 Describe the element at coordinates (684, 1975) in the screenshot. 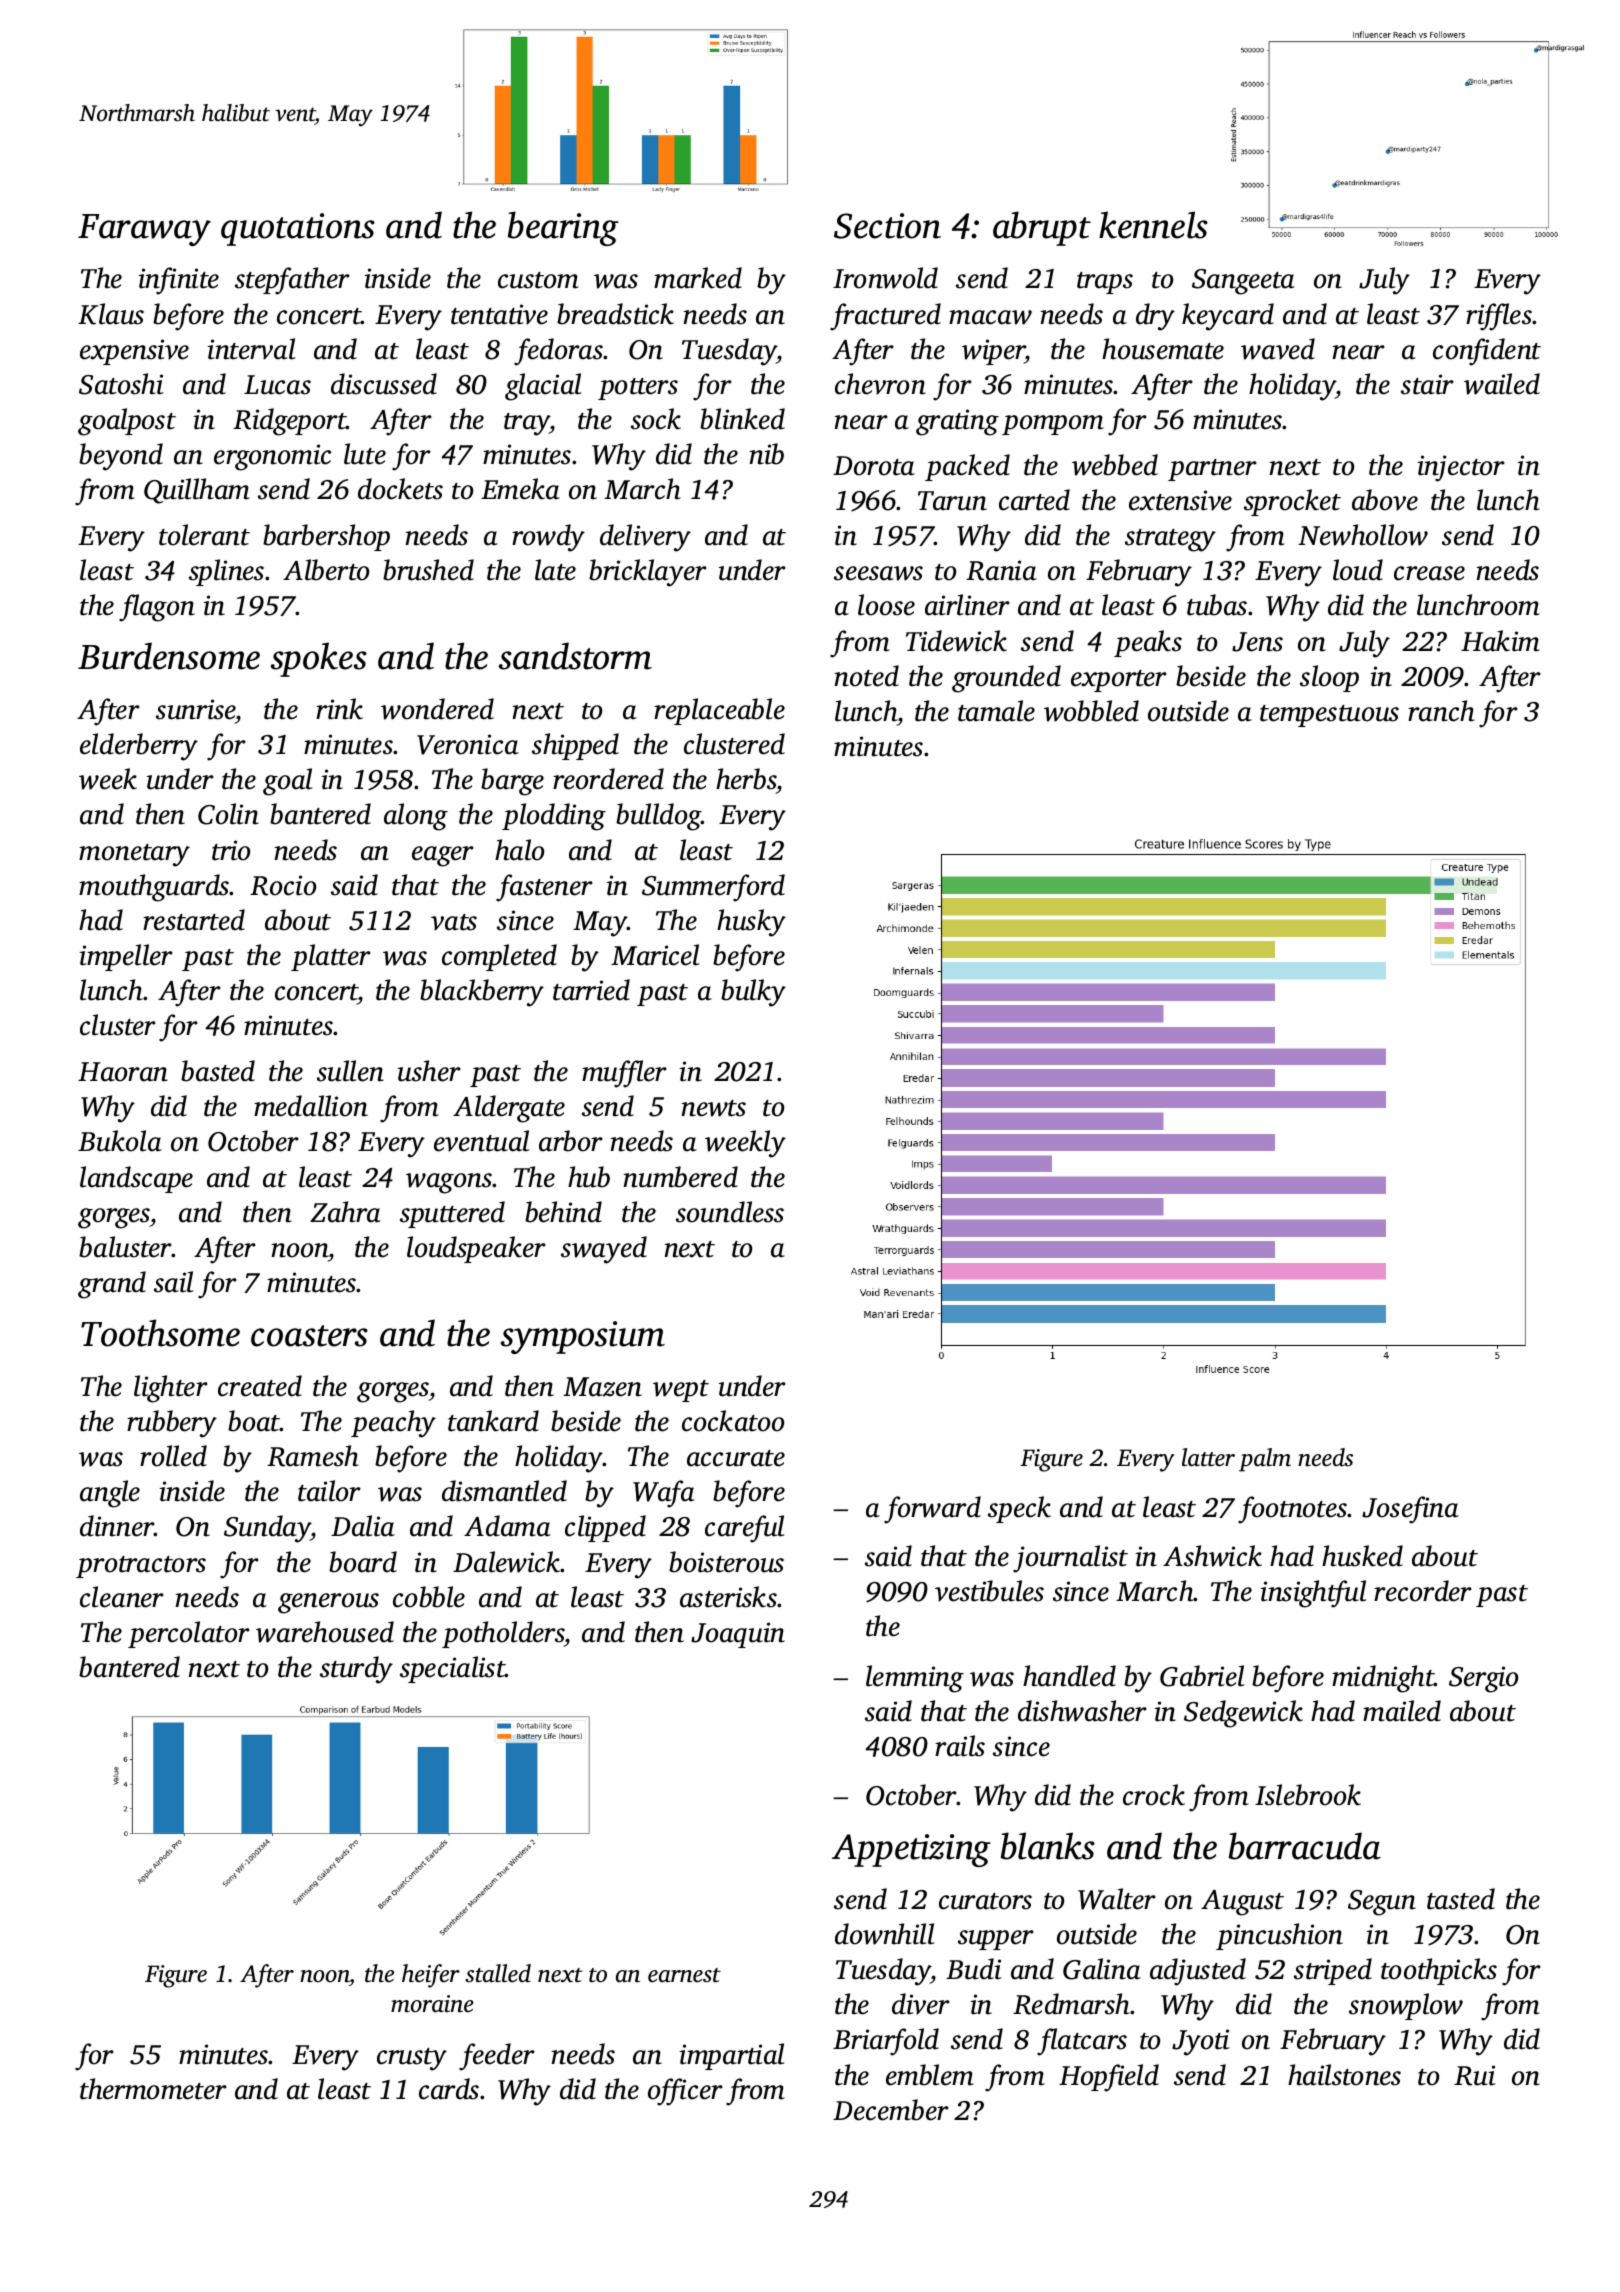

I see `earnest` at that location.
